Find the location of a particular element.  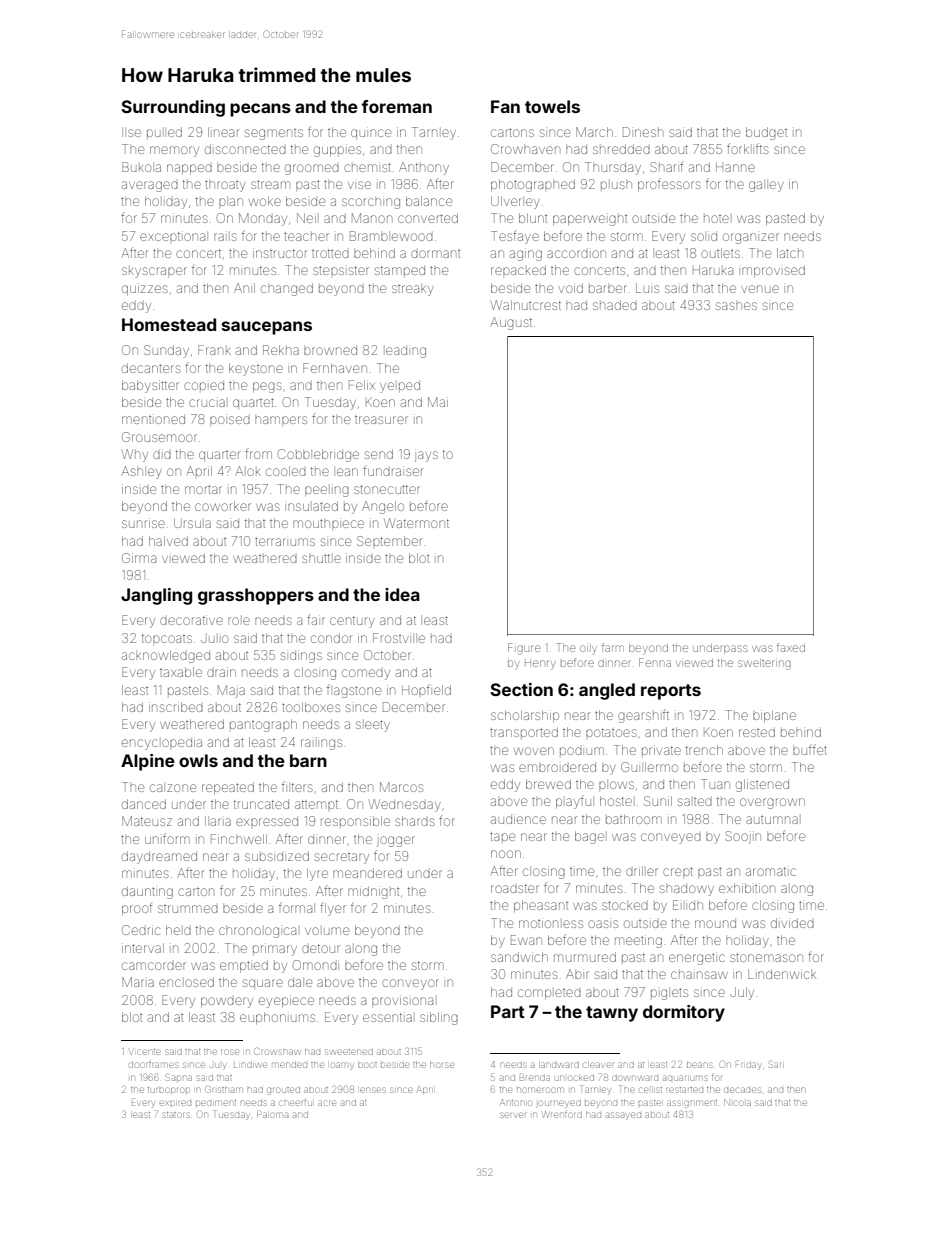

sibling is located at coordinates (439, 1018).
